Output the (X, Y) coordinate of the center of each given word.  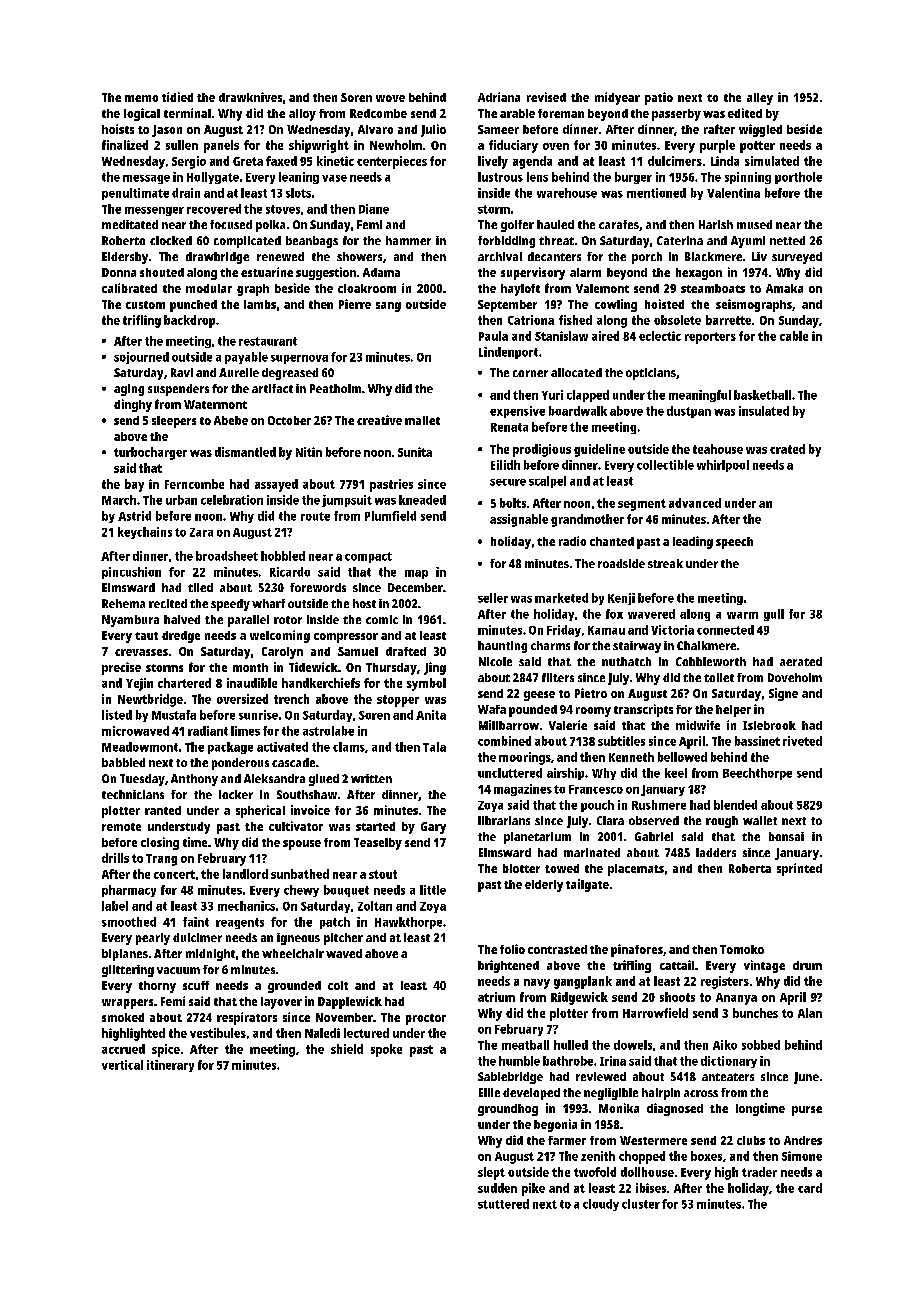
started (375, 826)
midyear (617, 98)
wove (390, 98)
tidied (177, 97)
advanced (695, 503)
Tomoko (742, 949)
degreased (290, 374)
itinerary (170, 1066)
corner (530, 373)
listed (117, 715)
